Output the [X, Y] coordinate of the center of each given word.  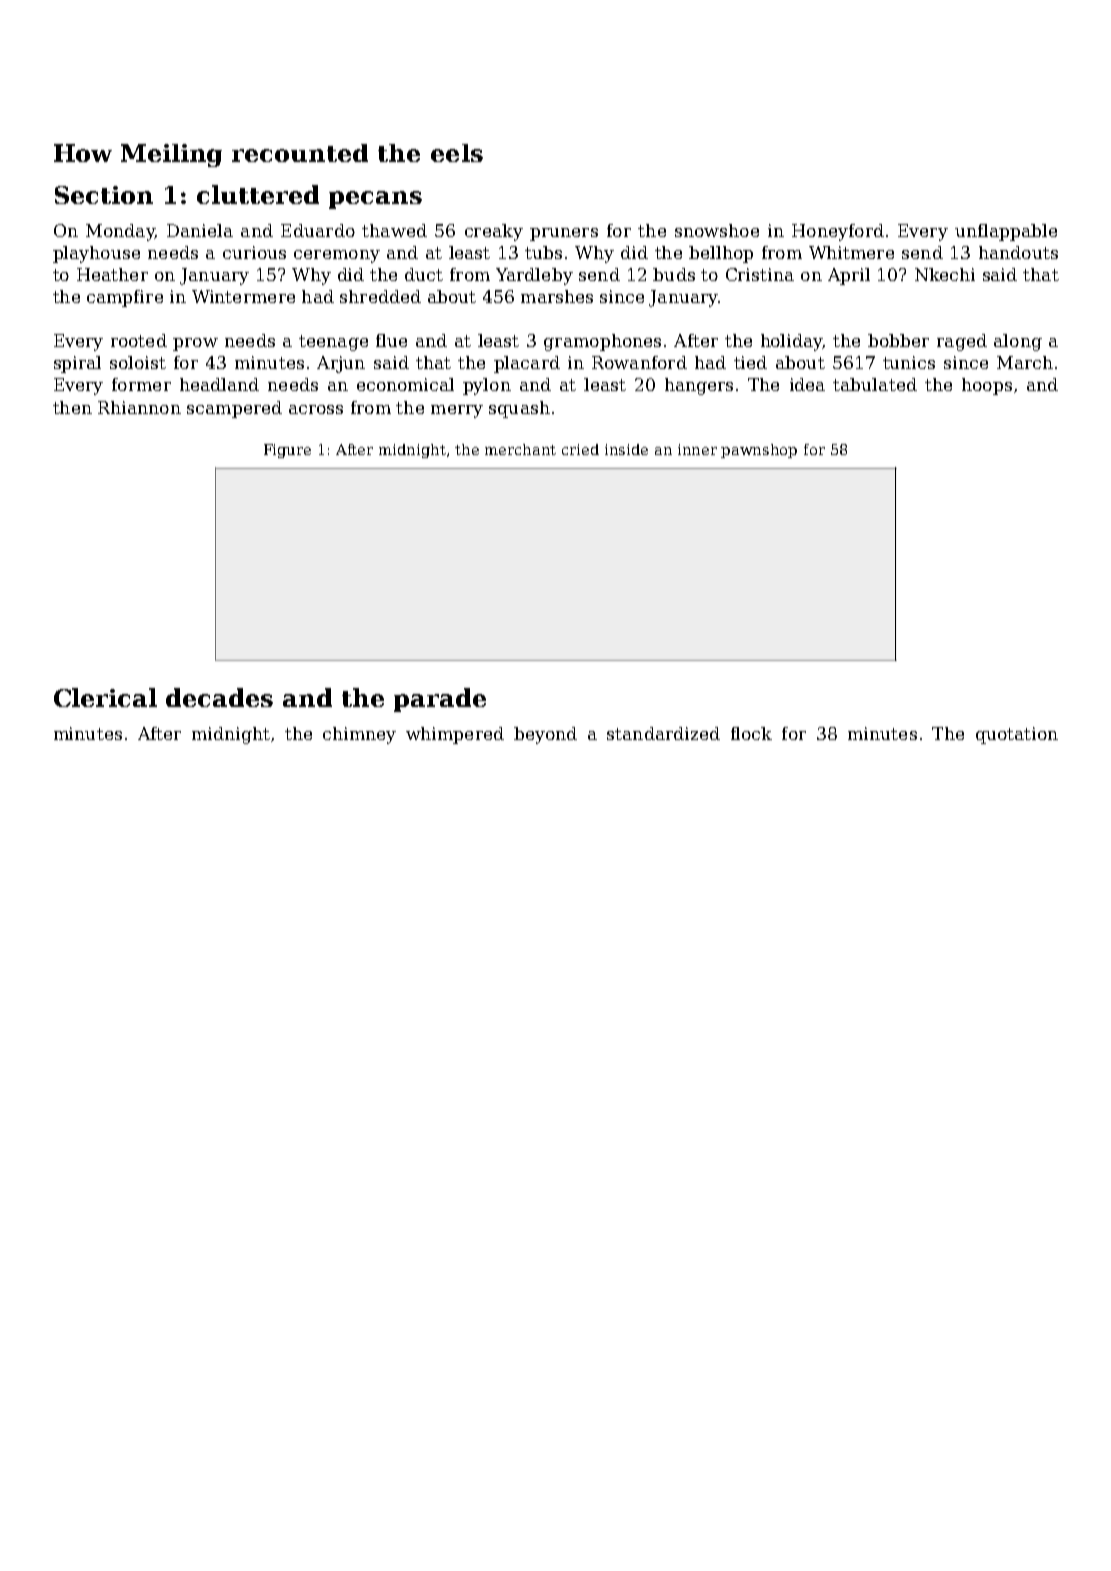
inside [626, 449]
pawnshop [759, 451]
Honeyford [838, 232]
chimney [359, 735]
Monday [120, 232]
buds [674, 274]
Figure [287, 451]
